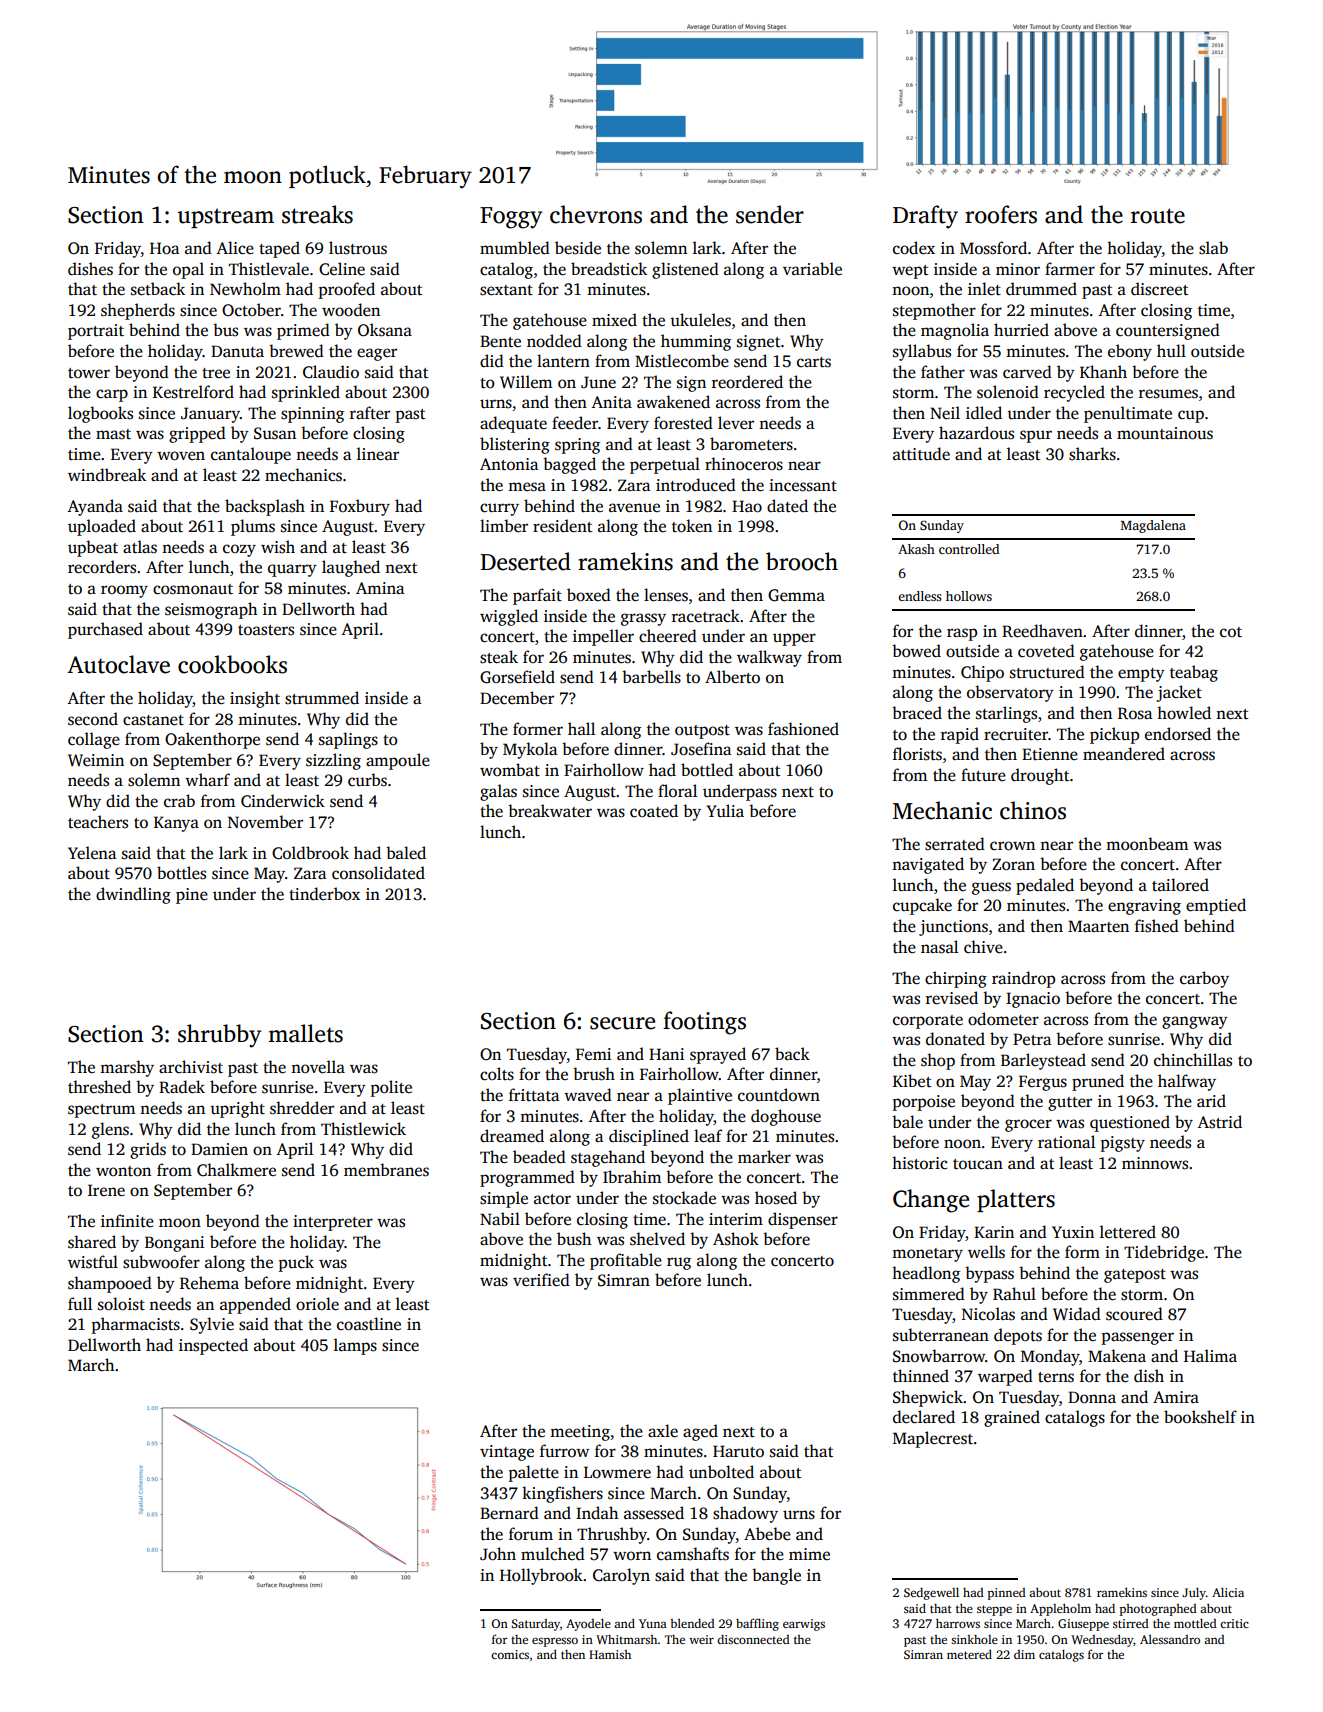  What do you see at coordinates (779, 1095) in the screenshot?
I see `countdown` at bounding box center [779, 1095].
